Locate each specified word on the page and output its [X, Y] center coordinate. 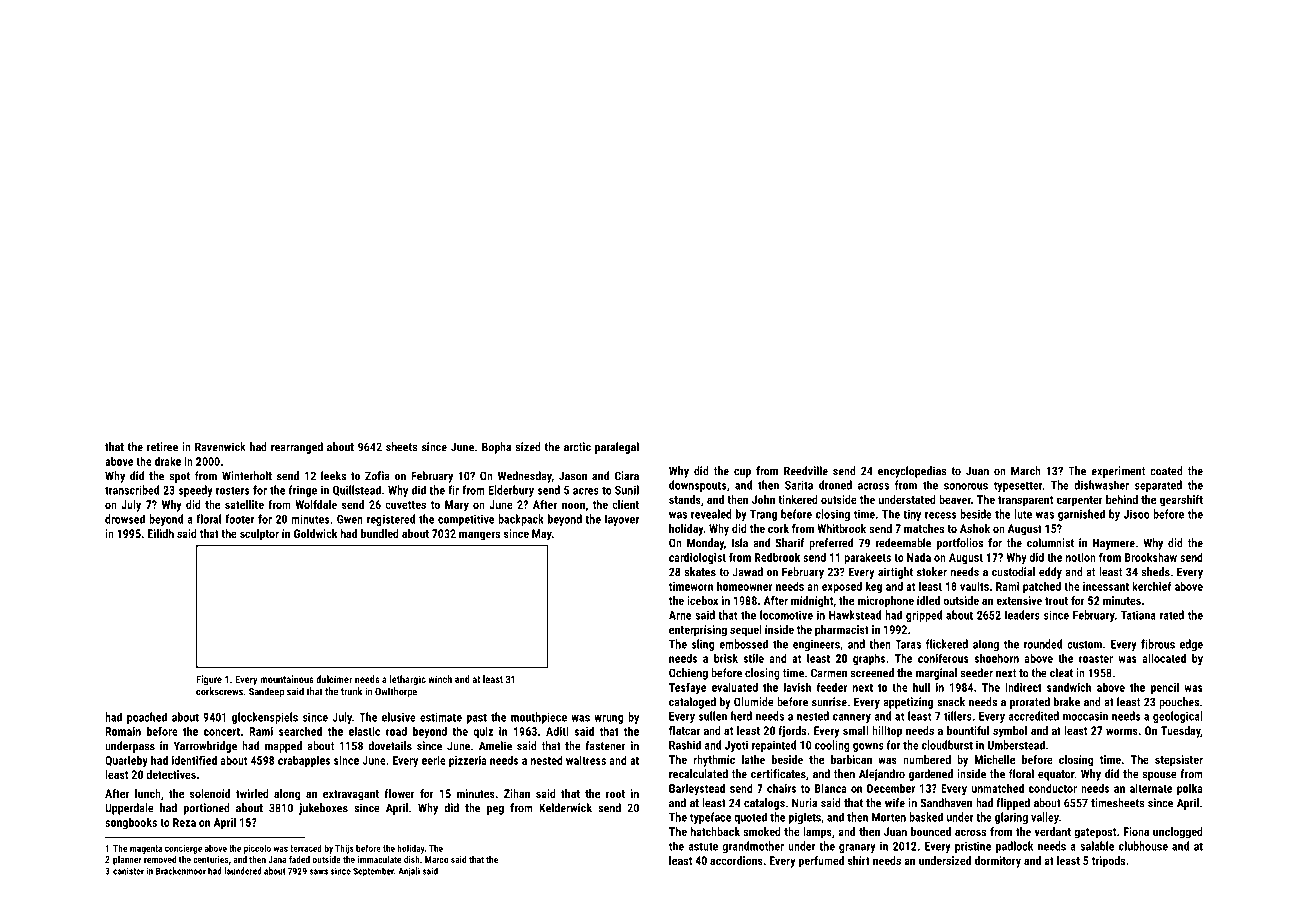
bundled [380, 533]
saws [318, 872]
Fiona [1136, 831]
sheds [1156, 572]
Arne [680, 615]
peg [495, 810]
